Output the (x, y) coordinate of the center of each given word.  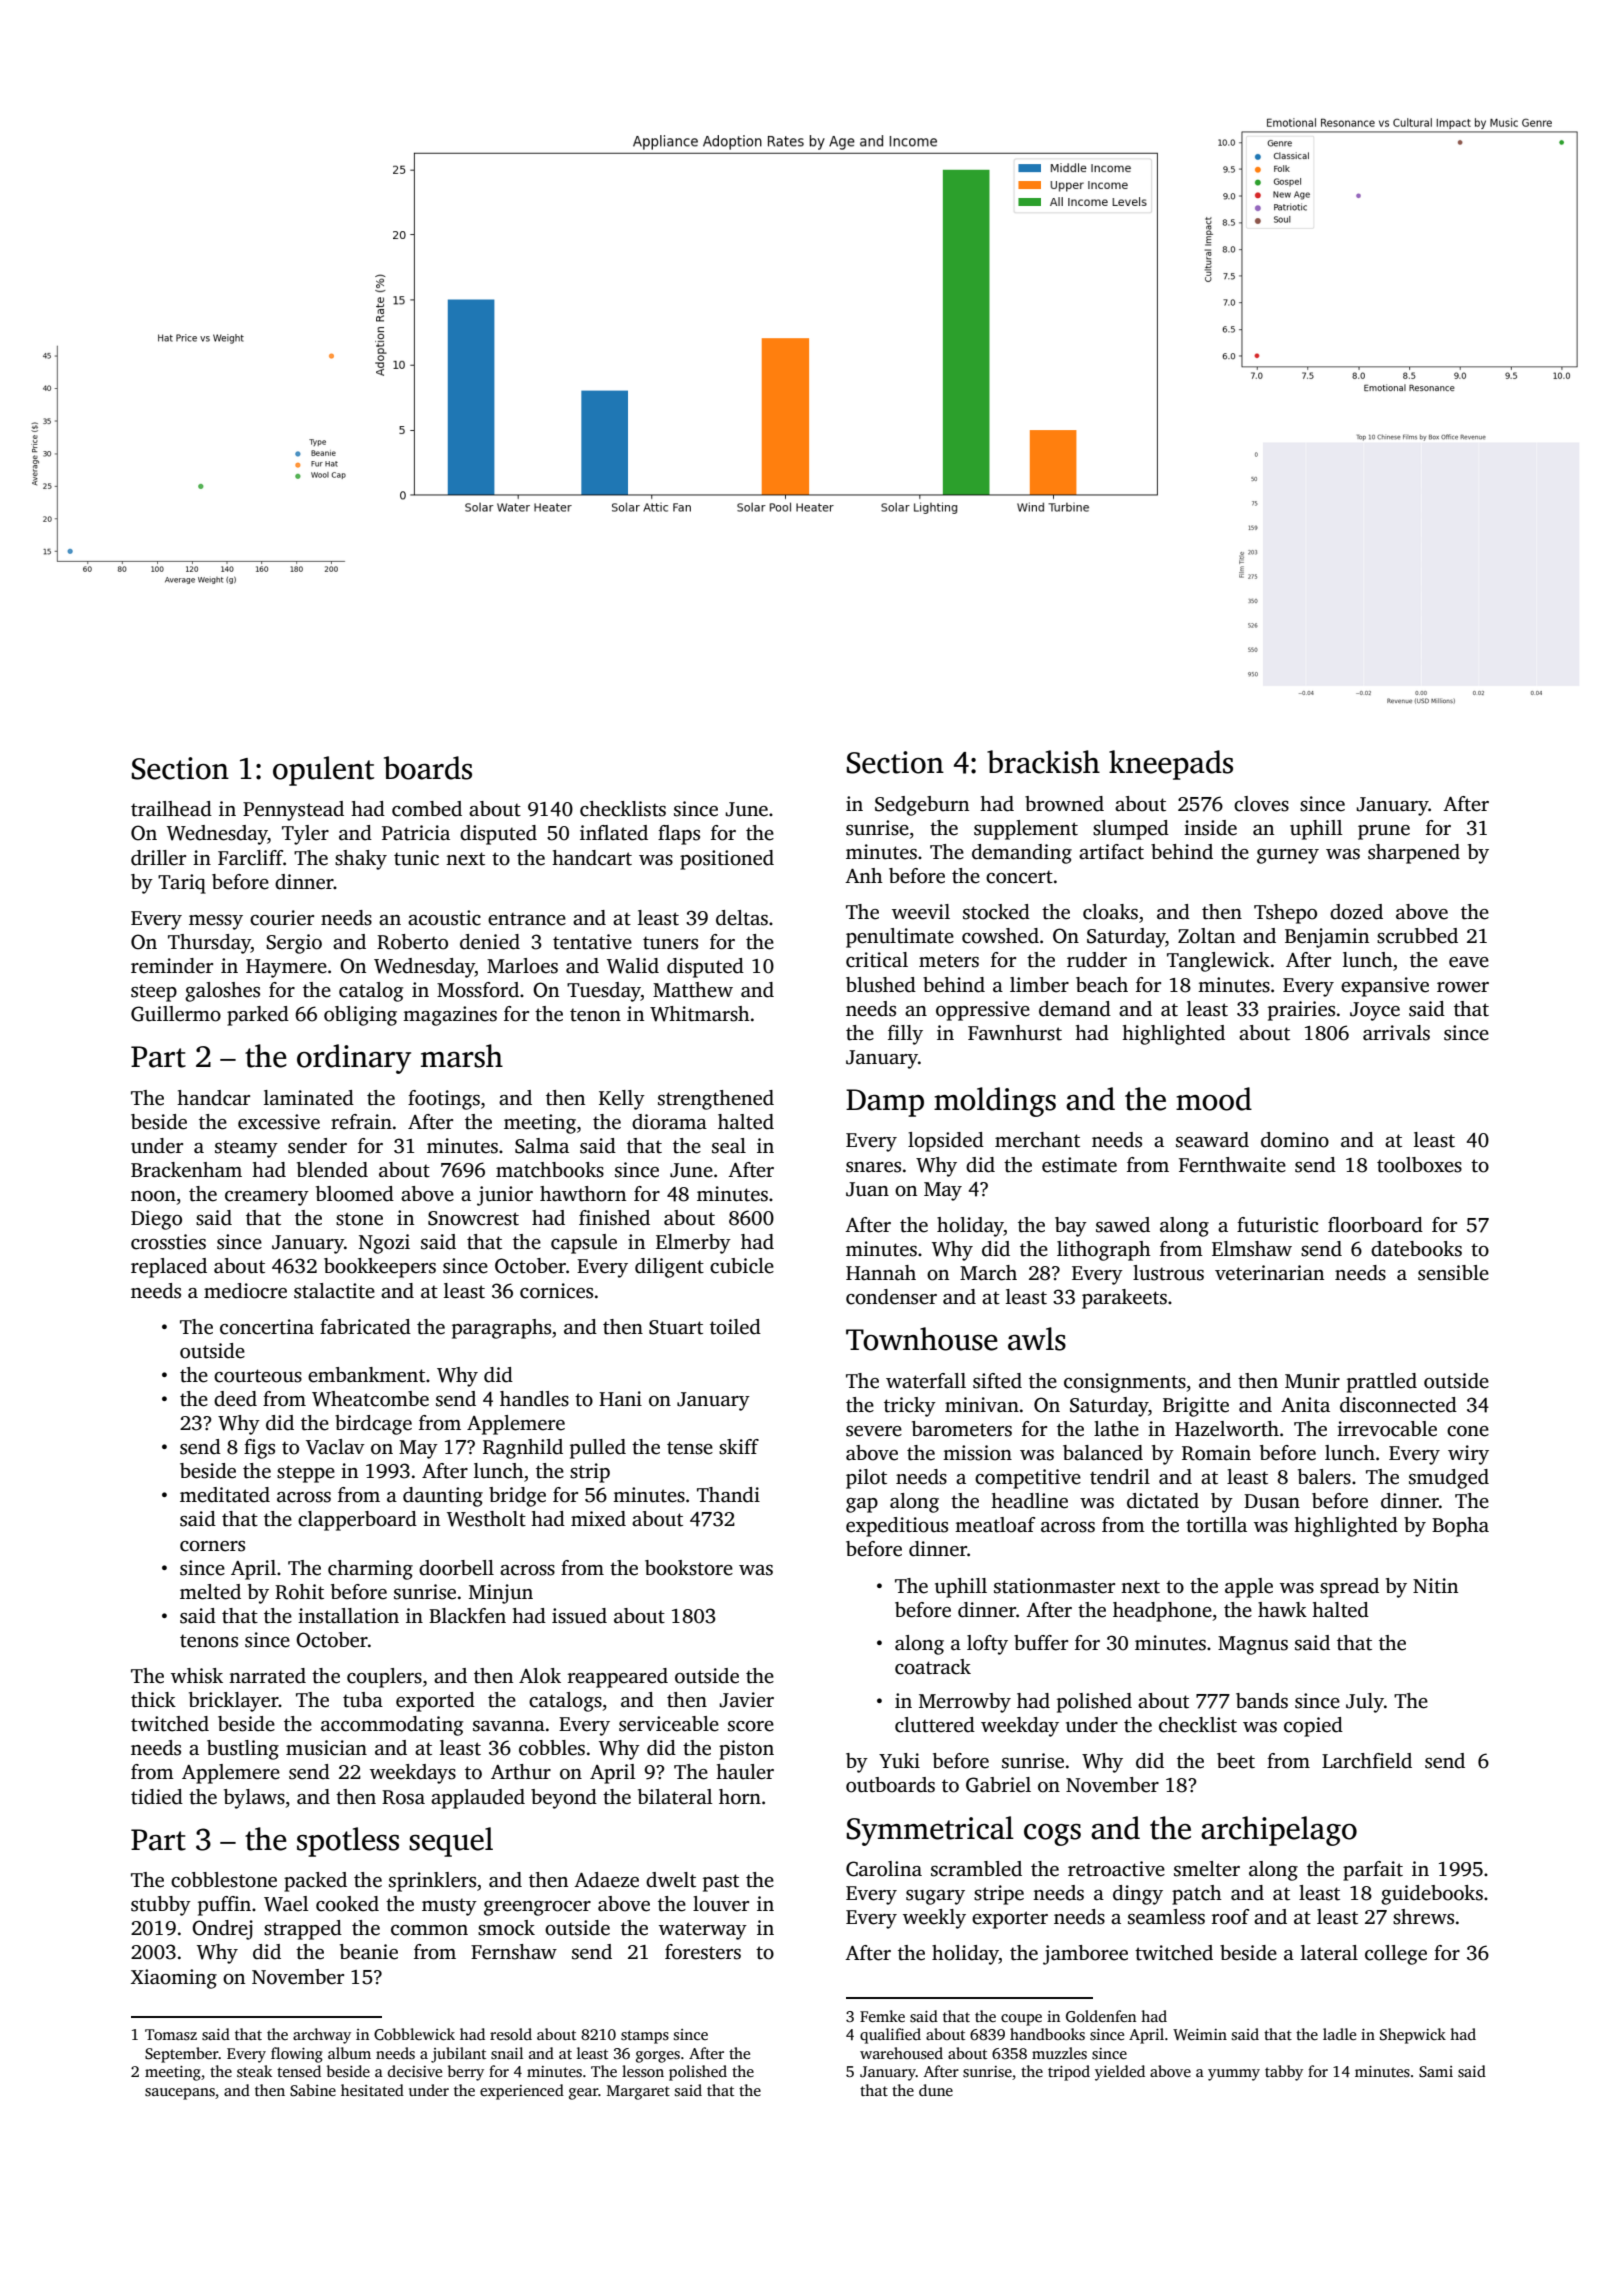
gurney (1288, 856)
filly (905, 1035)
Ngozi (384, 1244)
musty (449, 1907)
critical (877, 960)
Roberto (412, 942)
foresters (703, 1952)
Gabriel (998, 1785)
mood (1214, 1099)
